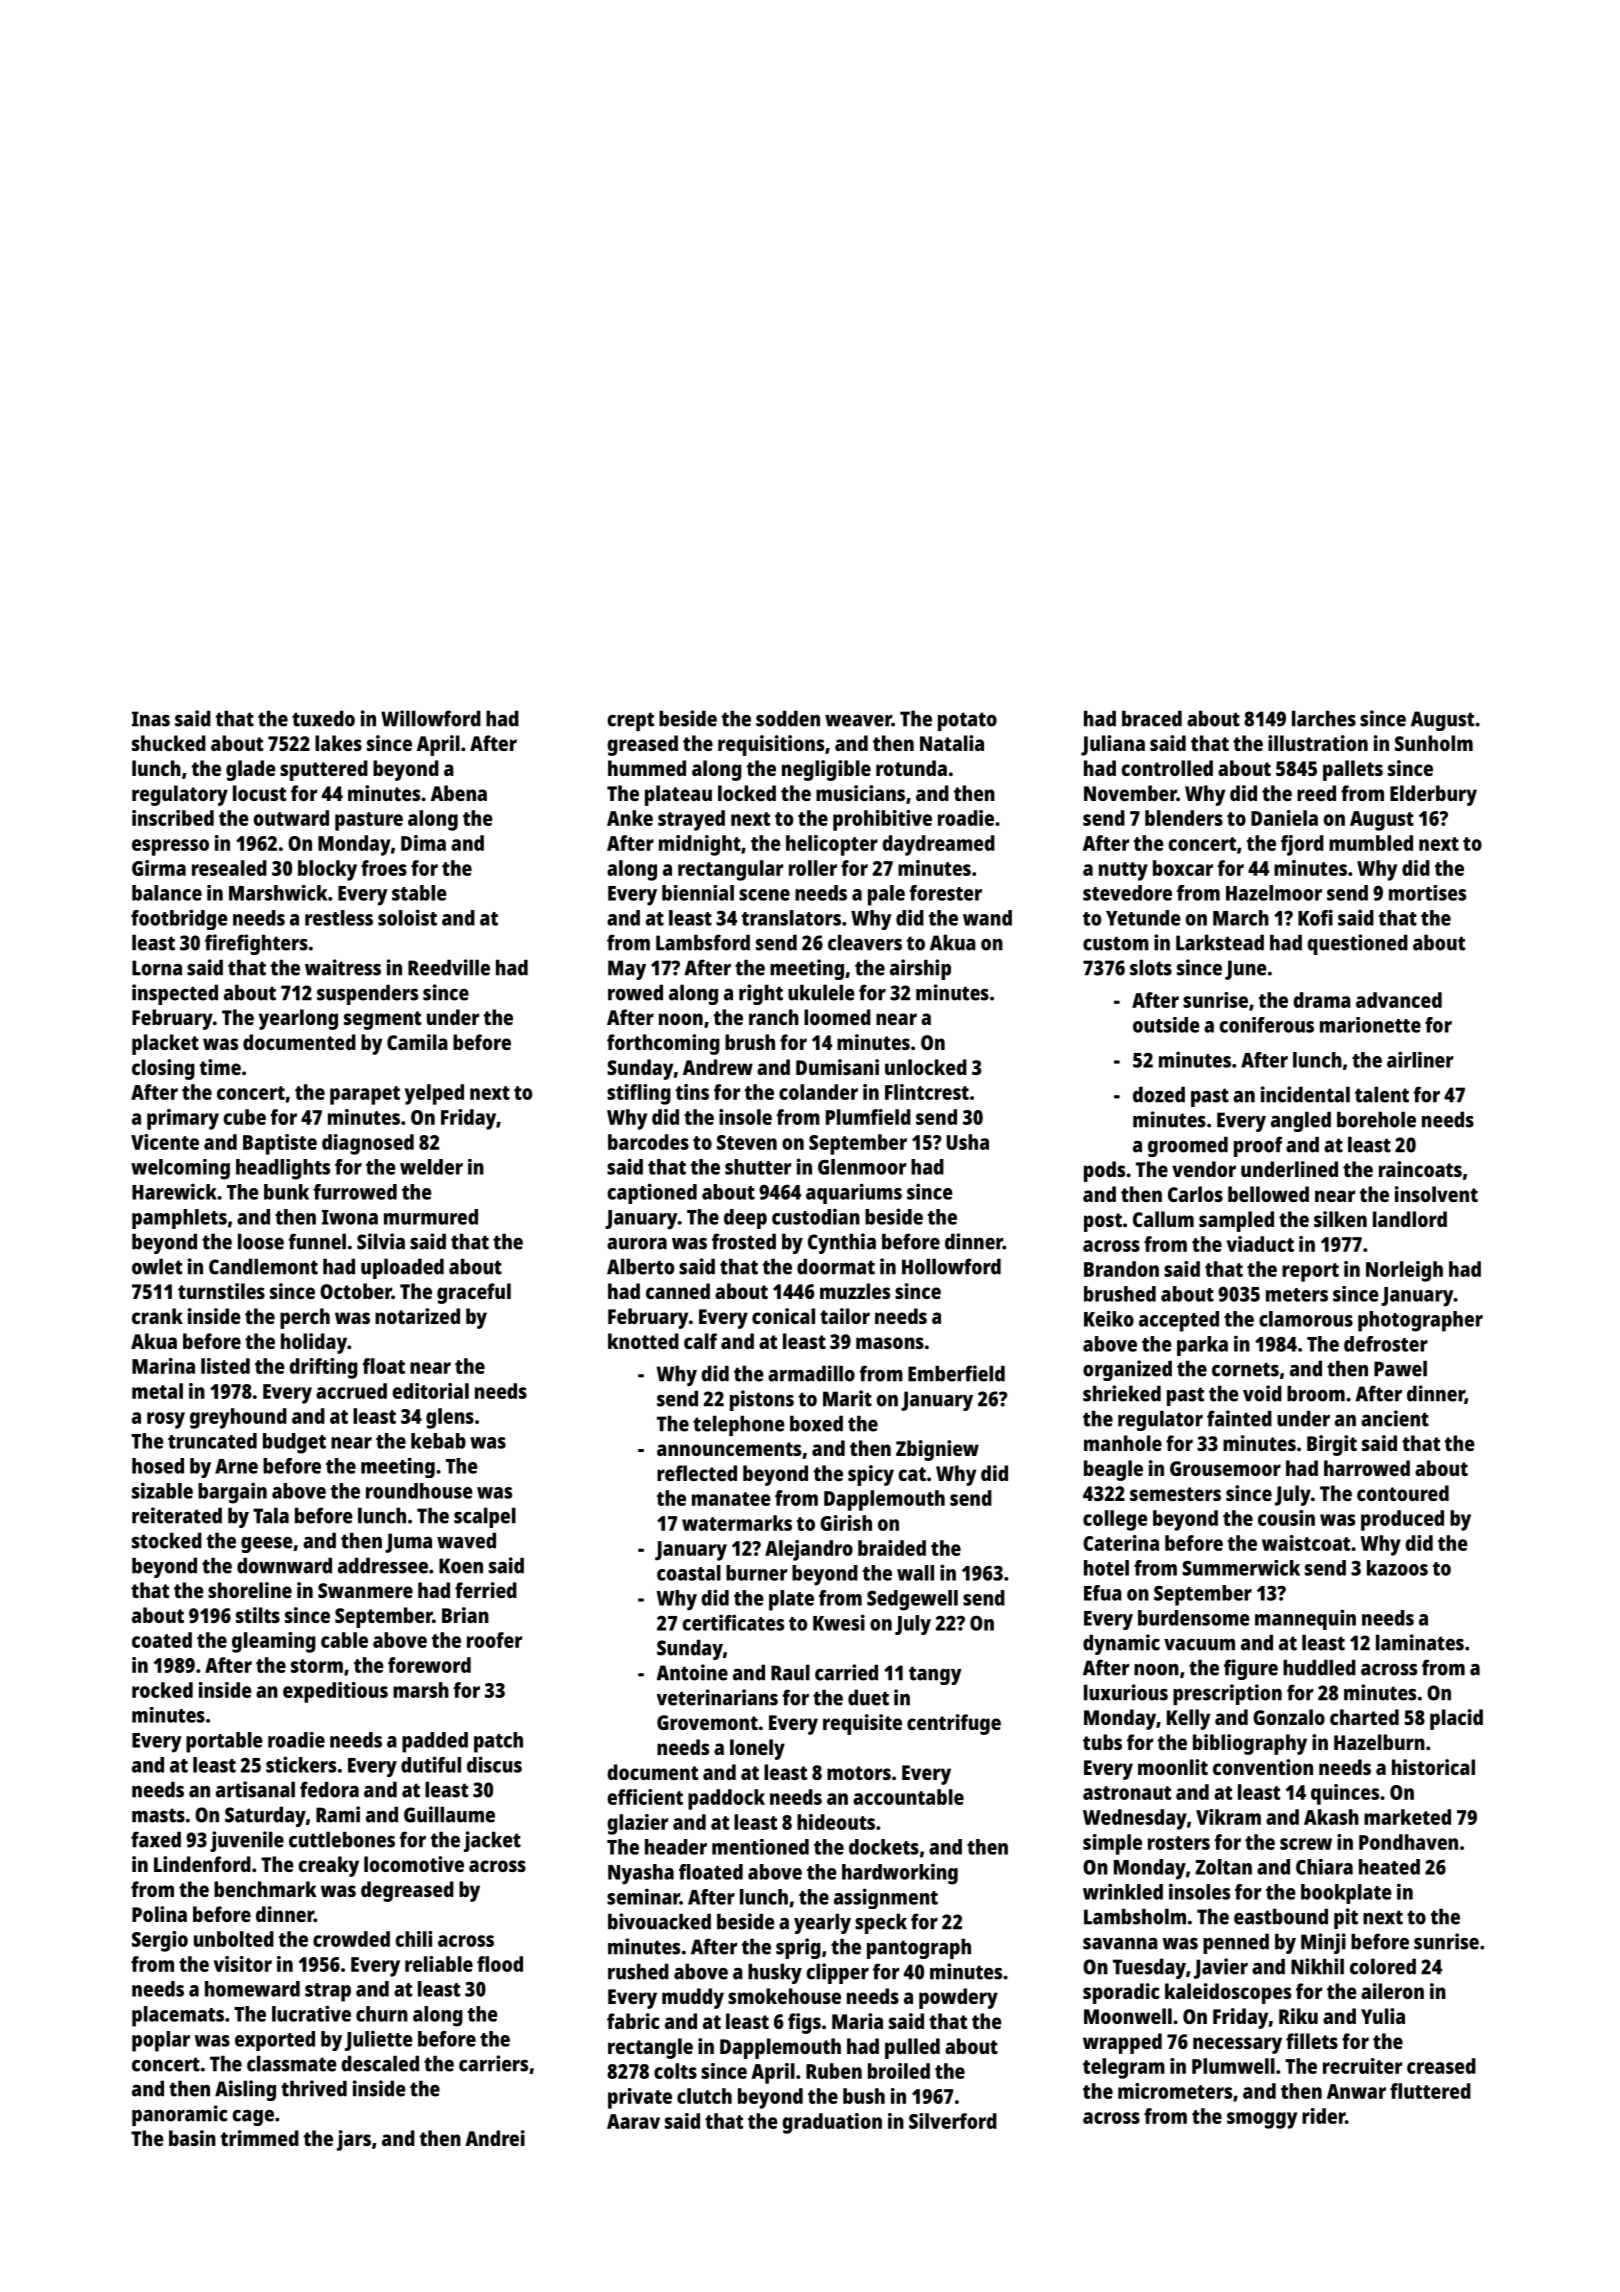 The image size is (1620, 2292). I want to click on Kwesi, so click(839, 1622).
